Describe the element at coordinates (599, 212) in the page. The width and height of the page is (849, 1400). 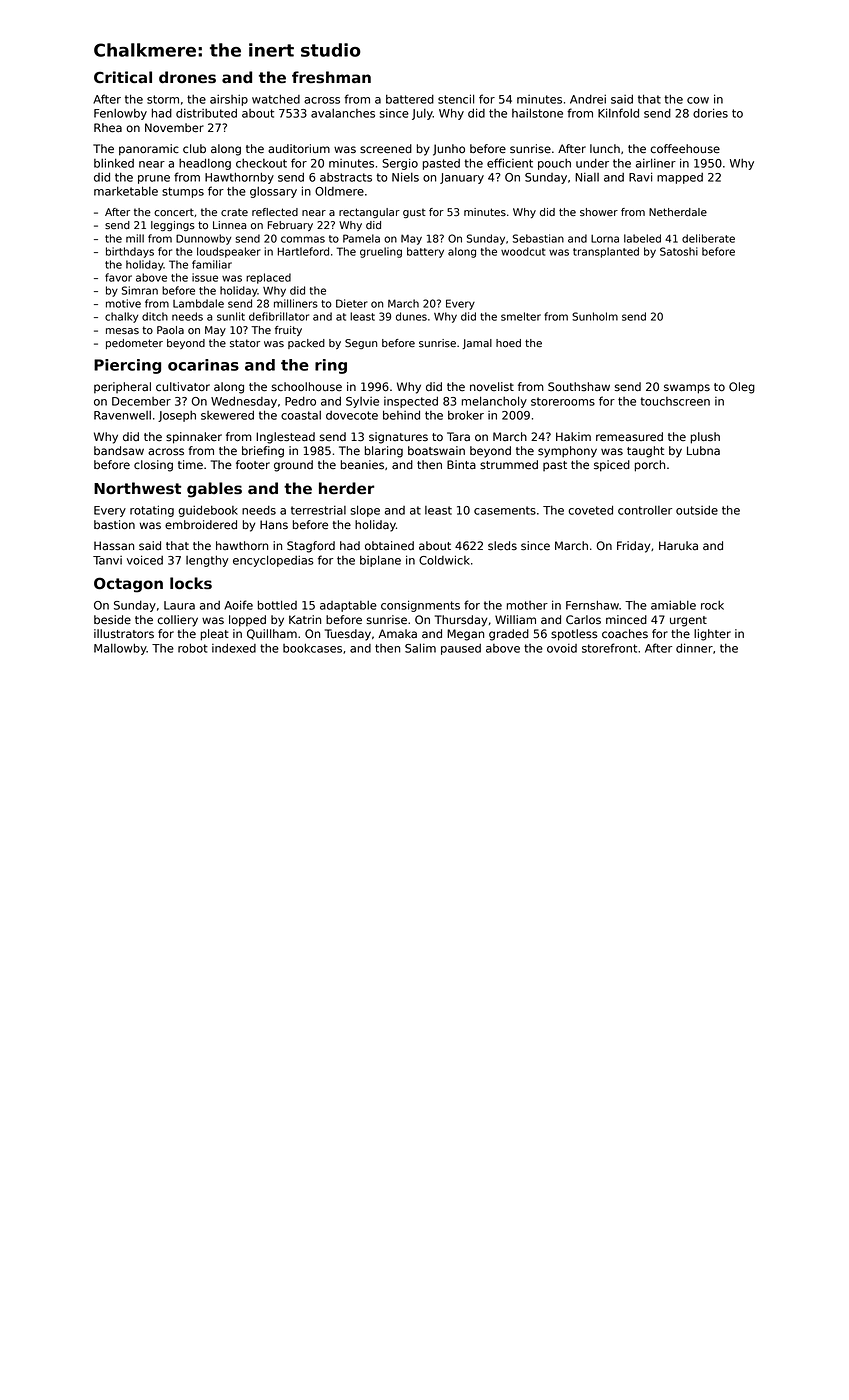
I see `shower` at that location.
